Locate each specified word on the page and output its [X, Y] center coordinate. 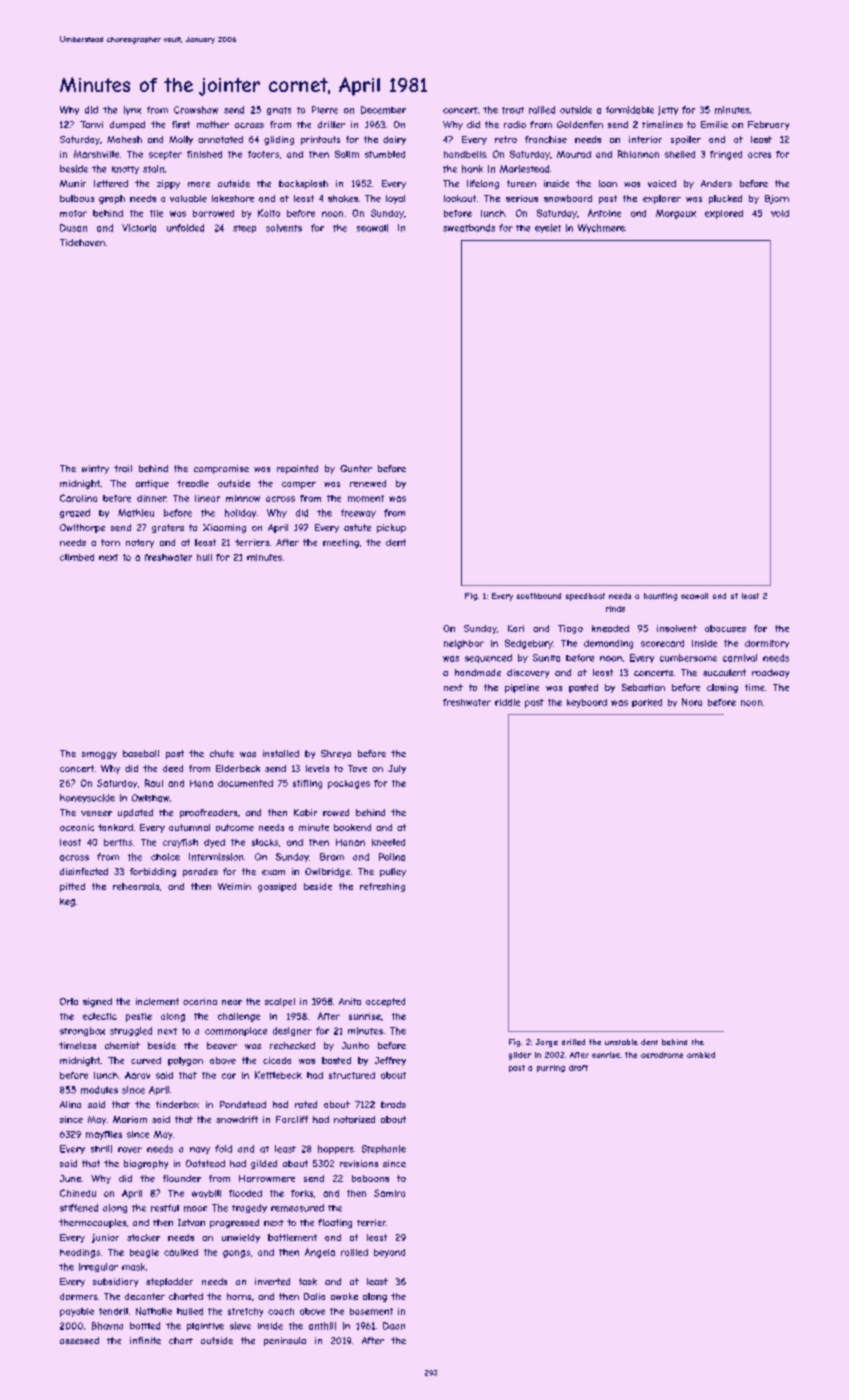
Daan [394, 1326]
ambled [701, 1055]
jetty [668, 110]
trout [513, 110]
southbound [539, 596]
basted [336, 1060]
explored [724, 214]
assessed [79, 1340]
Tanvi [91, 124]
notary [140, 543]
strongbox [82, 1031]
